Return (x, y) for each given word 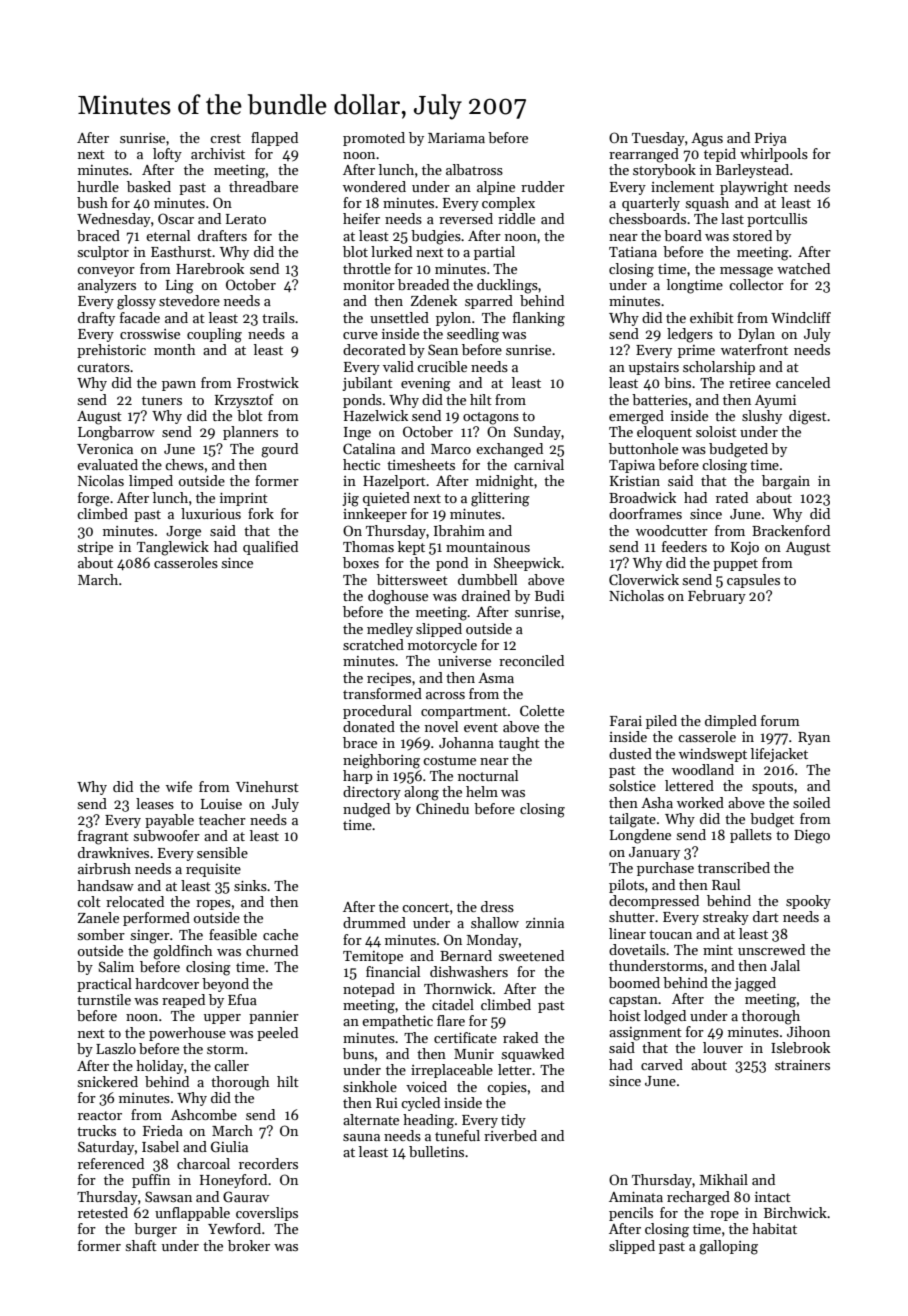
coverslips (267, 1214)
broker (249, 1245)
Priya (771, 139)
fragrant (103, 837)
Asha (657, 802)
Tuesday (658, 139)
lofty (167, 155)
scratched (373, 644)
